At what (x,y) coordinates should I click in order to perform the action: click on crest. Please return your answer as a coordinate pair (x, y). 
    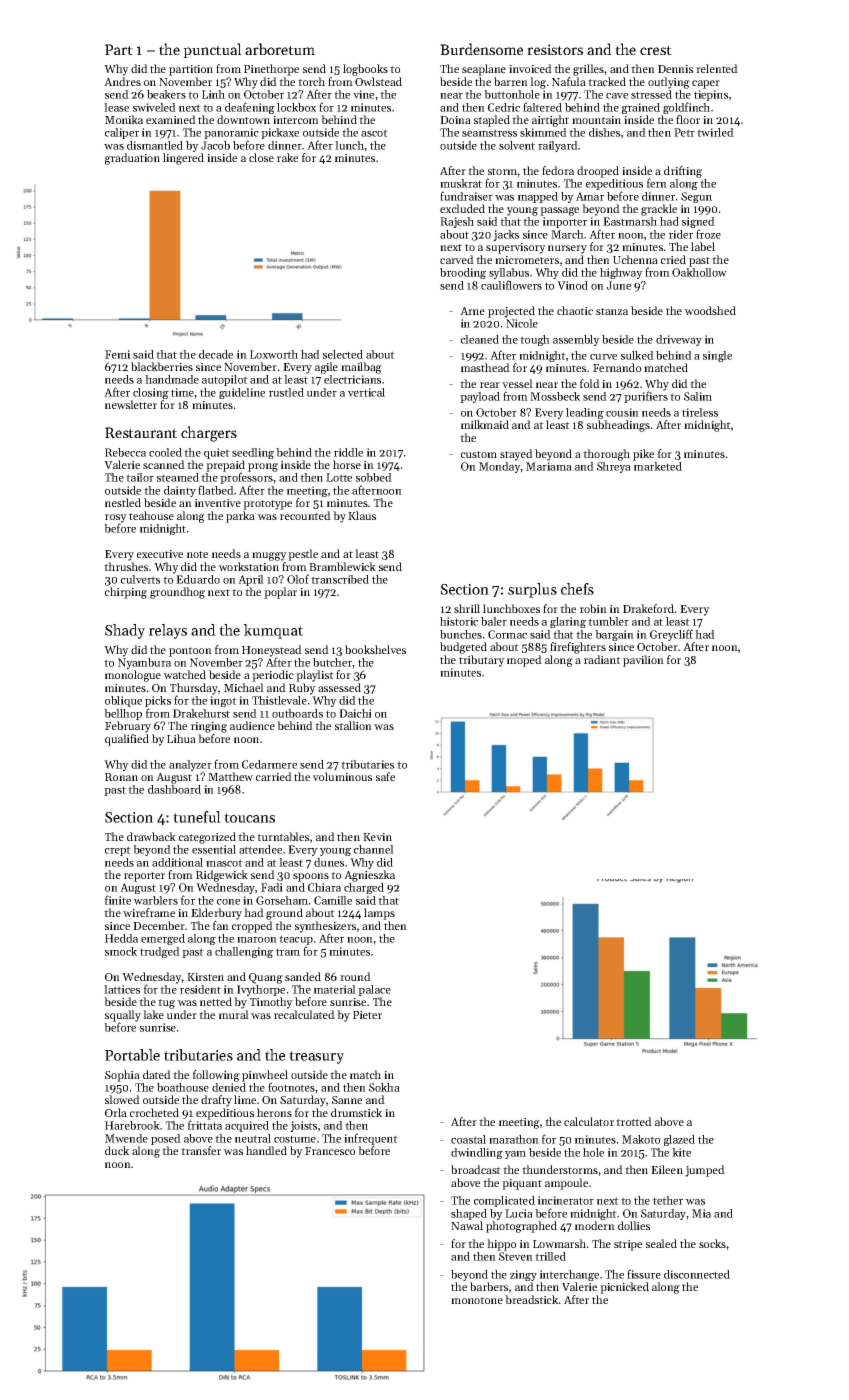
    Looking at the image, I should click on (656, 50).
